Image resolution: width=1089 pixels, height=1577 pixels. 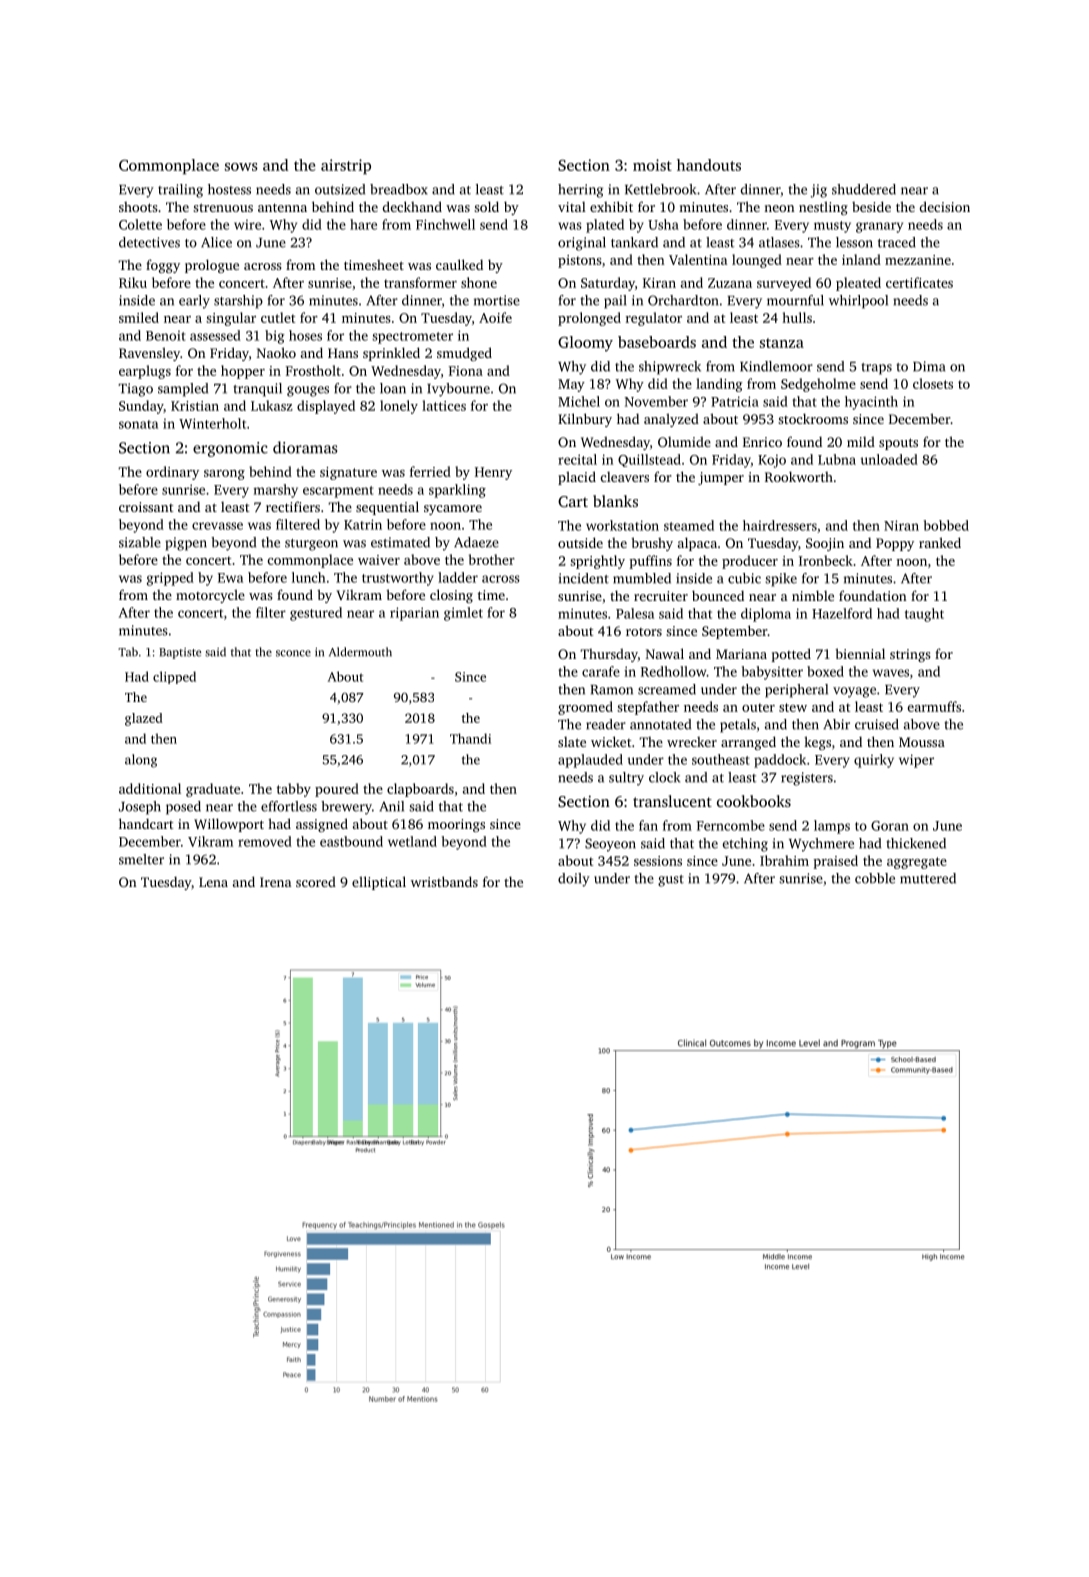 I want to click on signature, so click(x=348, y=473).
